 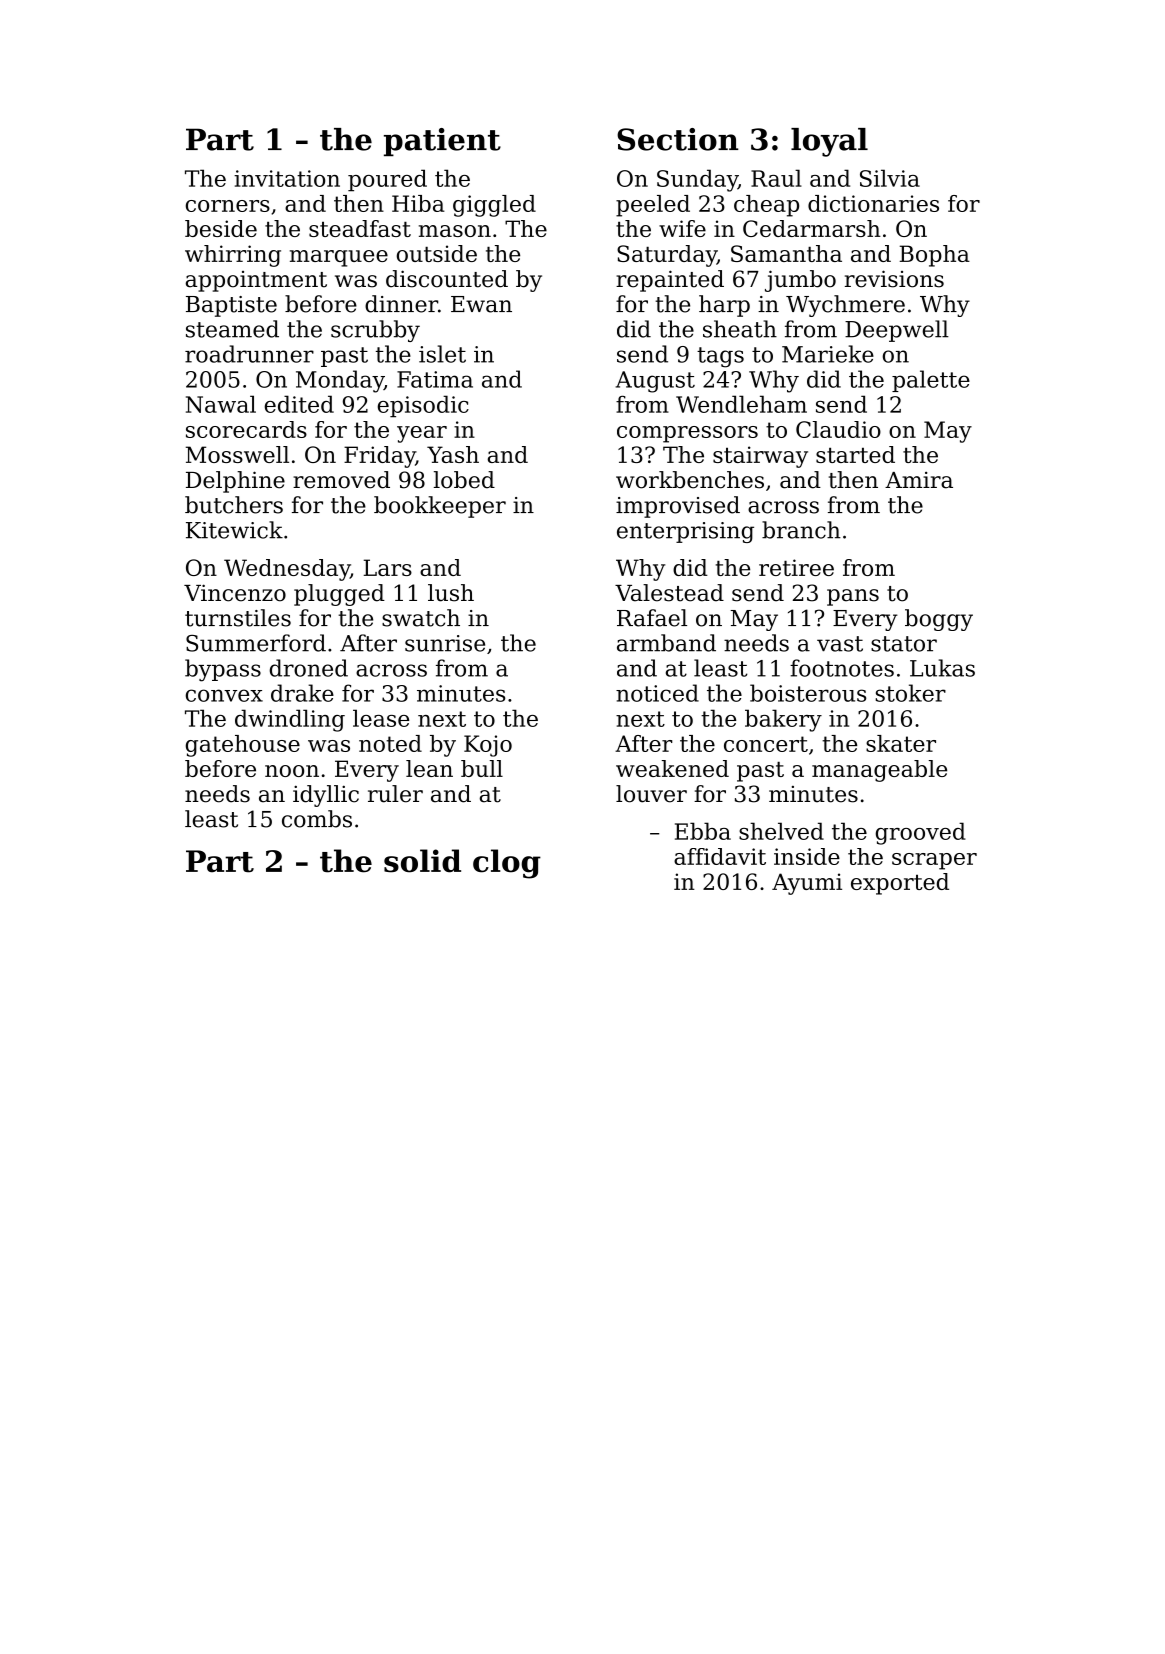 What do you see at coordinates (387, 180) in the screenshot?
I see `poured` at bounding box center [387, 180].
